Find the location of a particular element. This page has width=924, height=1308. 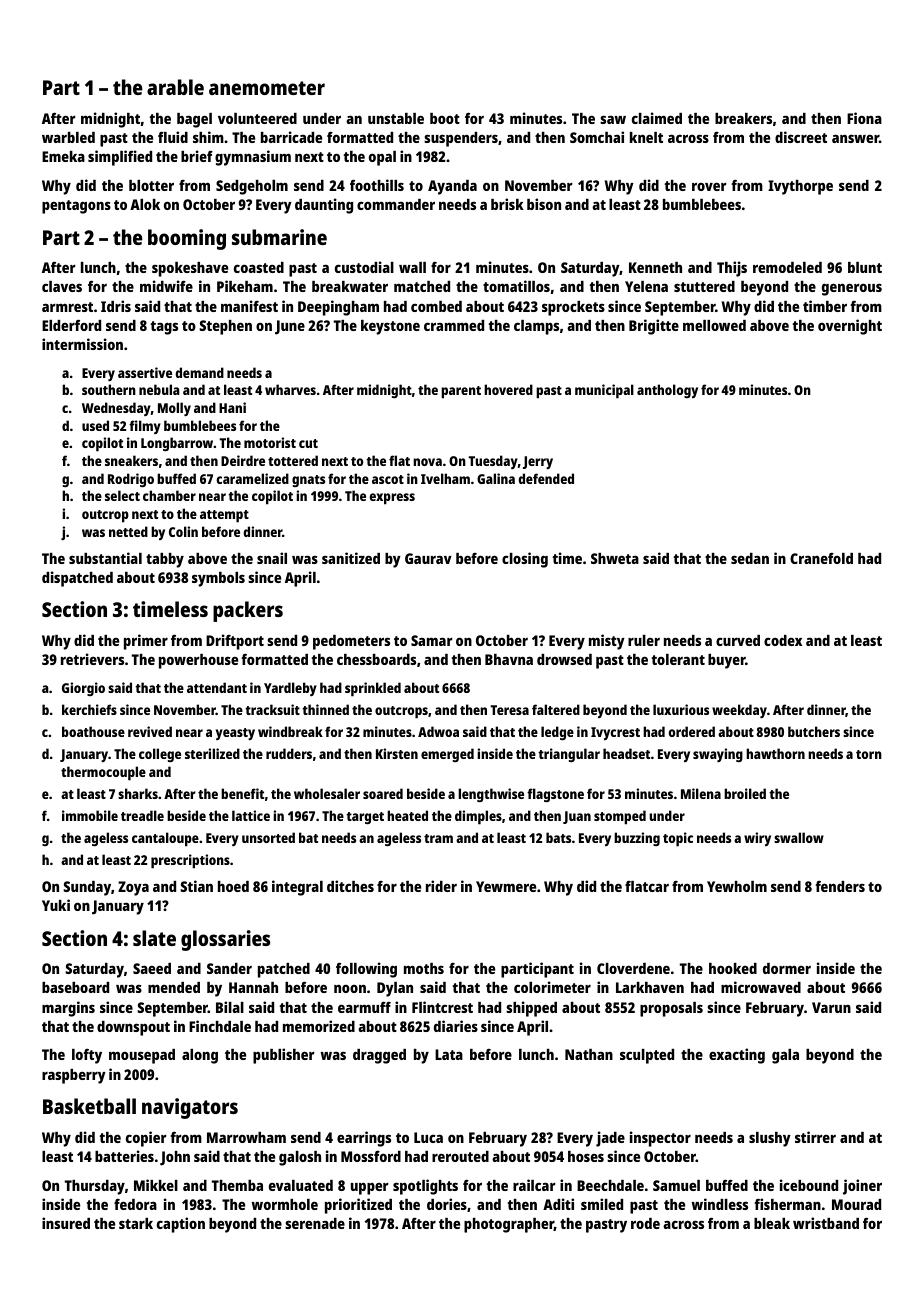

serenade is located at coordinates (315, 1223).
